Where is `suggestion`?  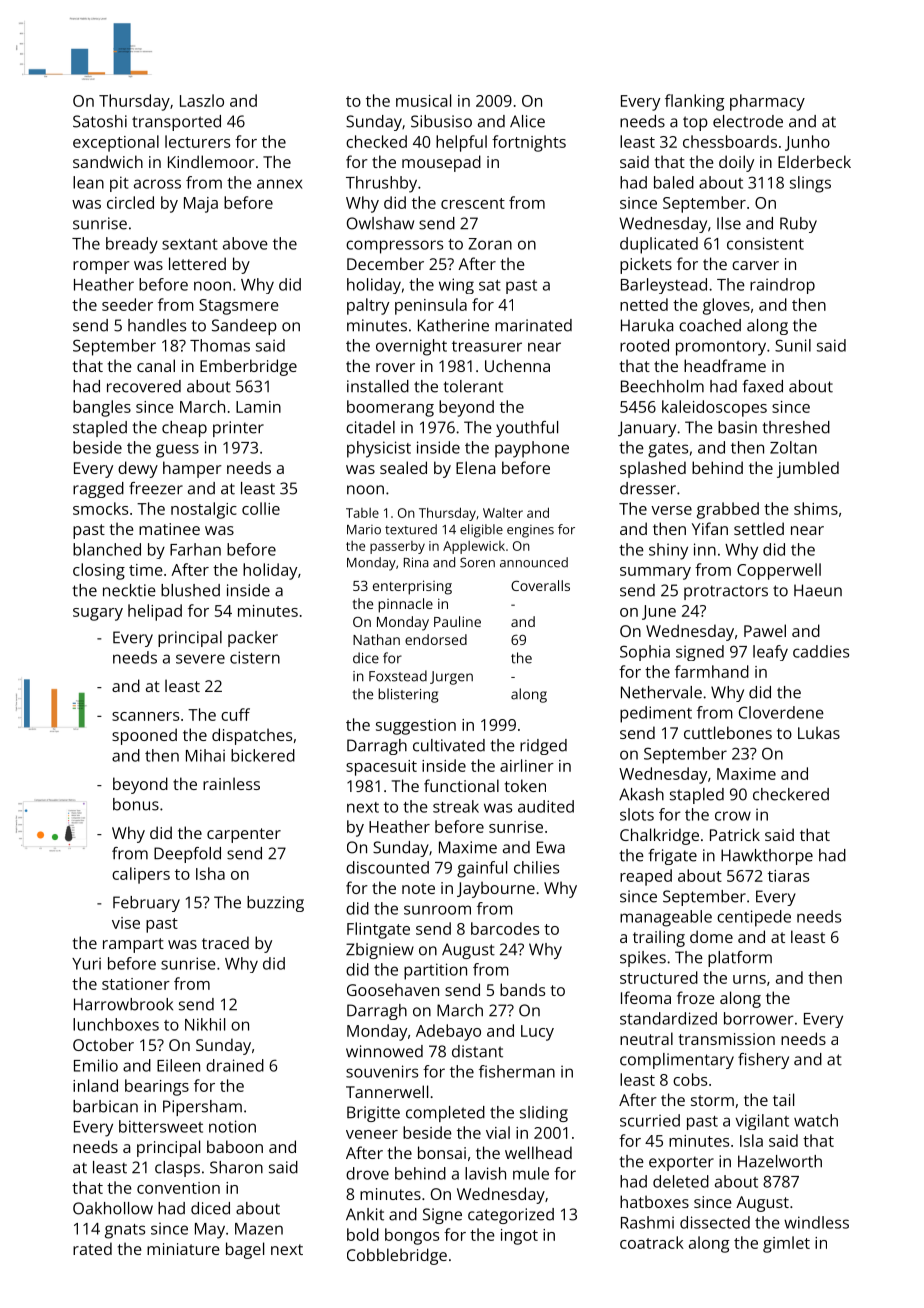 suggestion is located at coordinates (416, 727).
